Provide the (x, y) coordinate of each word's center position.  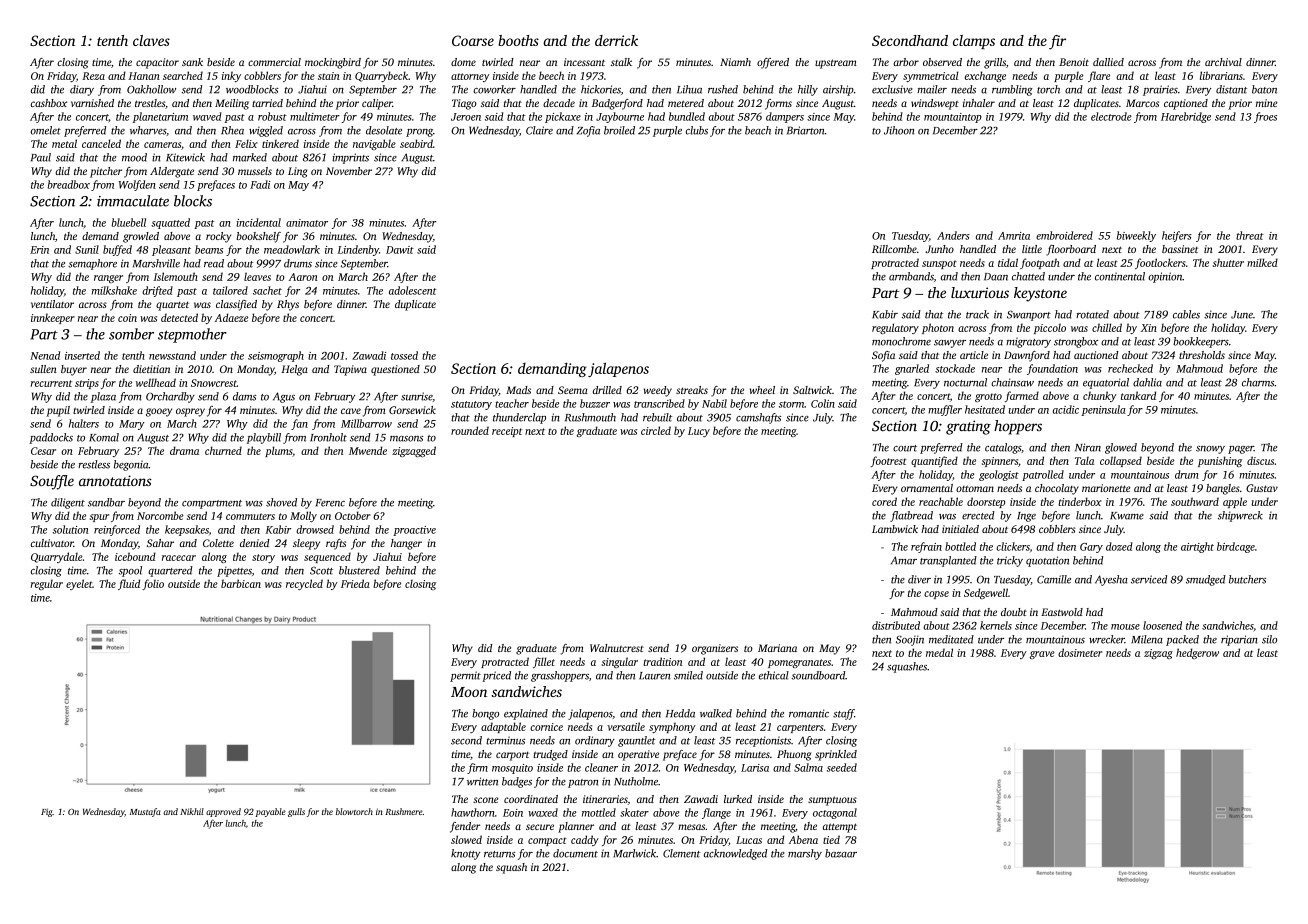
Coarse (473, 40)
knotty (465, 854)
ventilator (52, 304)
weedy (658, 391)
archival (1223, 62)
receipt (507, 432)
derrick (616, 40)
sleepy (306, 544)
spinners (1000, 462)
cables (1186, 314)
